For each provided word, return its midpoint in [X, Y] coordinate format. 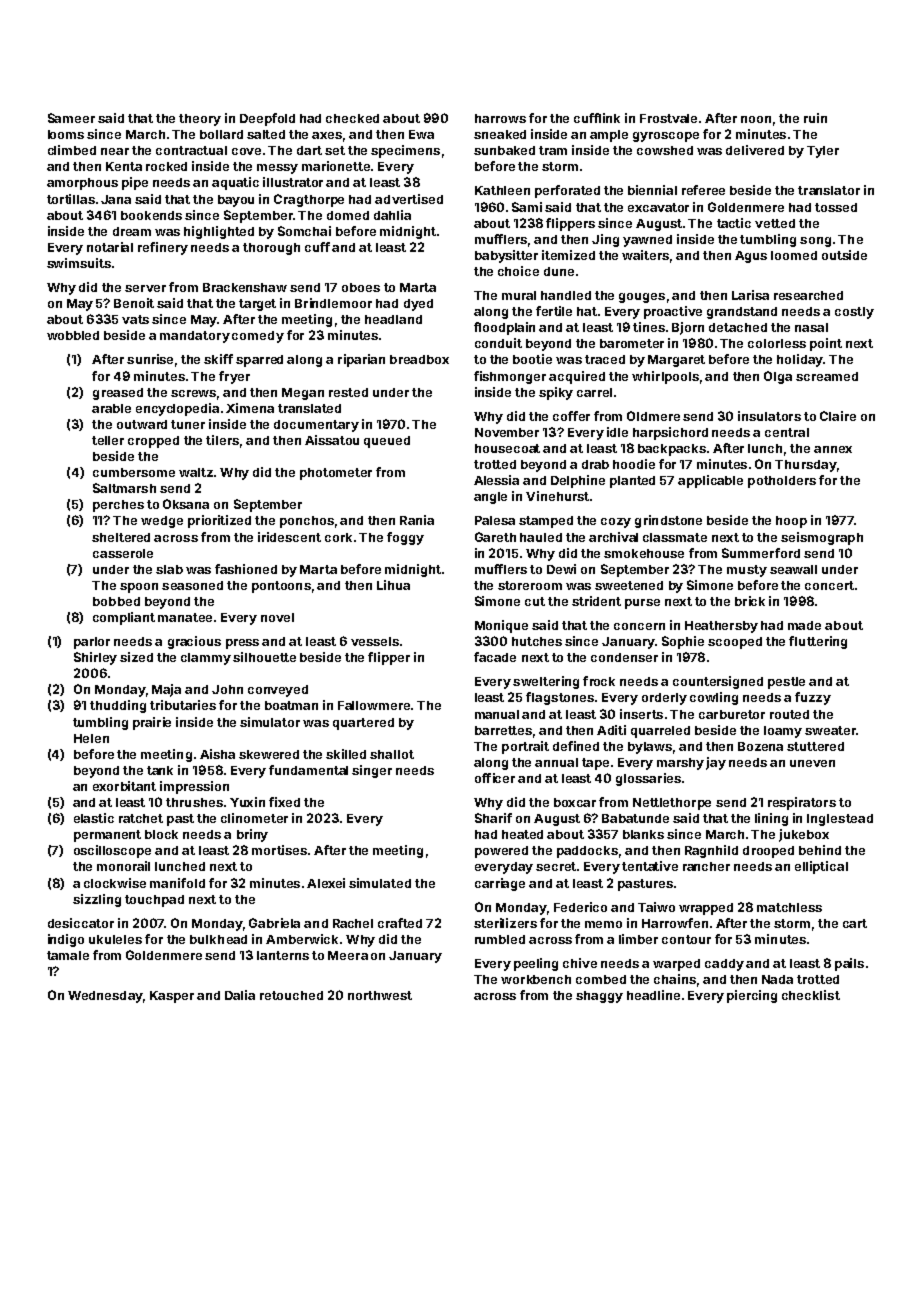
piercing [752, 996]
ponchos [307, 522]
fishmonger [510, 377]
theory [200, 120]
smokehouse [644, 553]
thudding [118, 706]
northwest [380, 995]
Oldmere [653, 416]
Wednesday [105, 997]
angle [490, 498]
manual [497, 714]
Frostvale [668, 118]
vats [135, 319]
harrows [500, 118]
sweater [830, 730]
